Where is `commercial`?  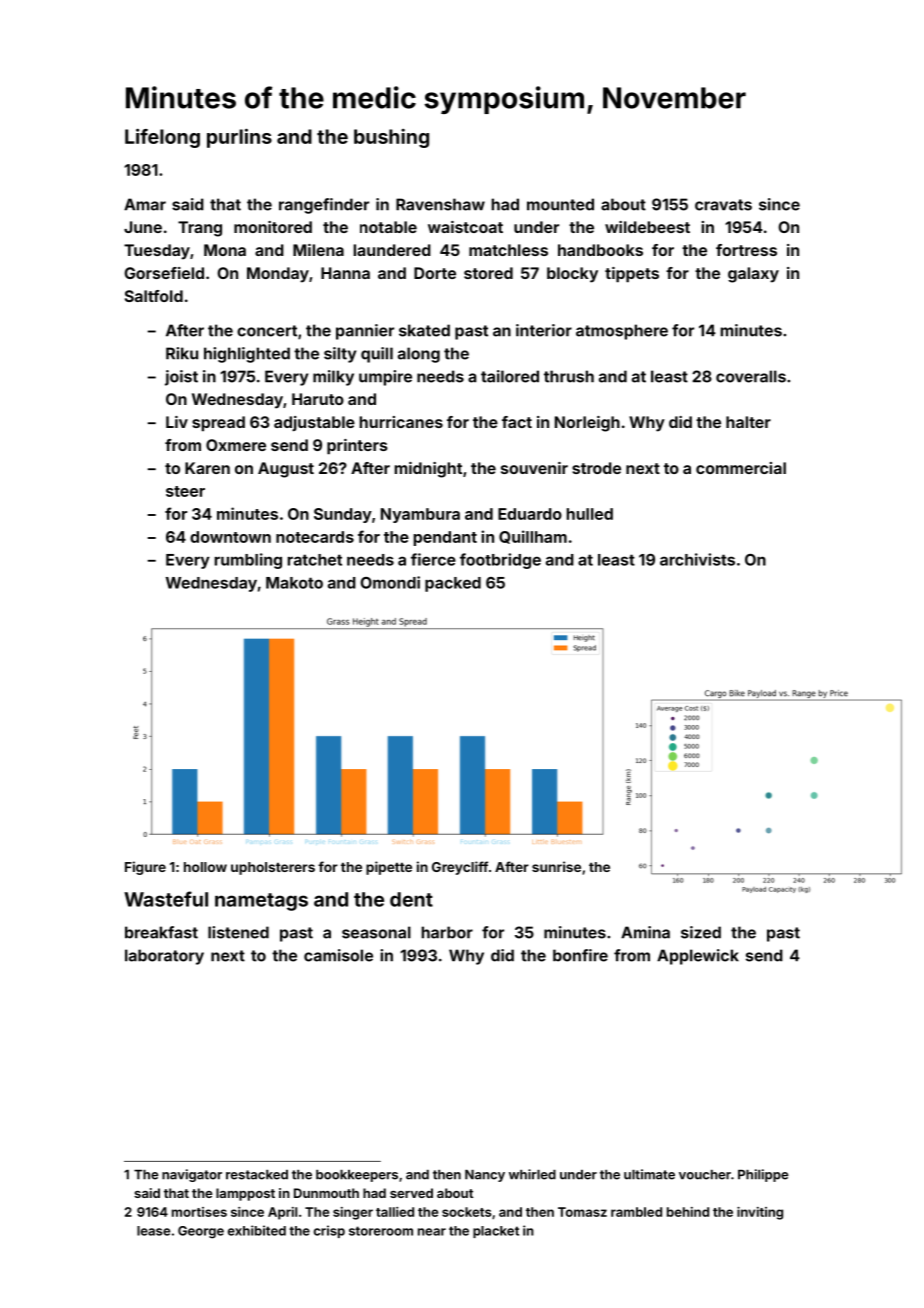
commercial is located at coordinates (741, 468).
